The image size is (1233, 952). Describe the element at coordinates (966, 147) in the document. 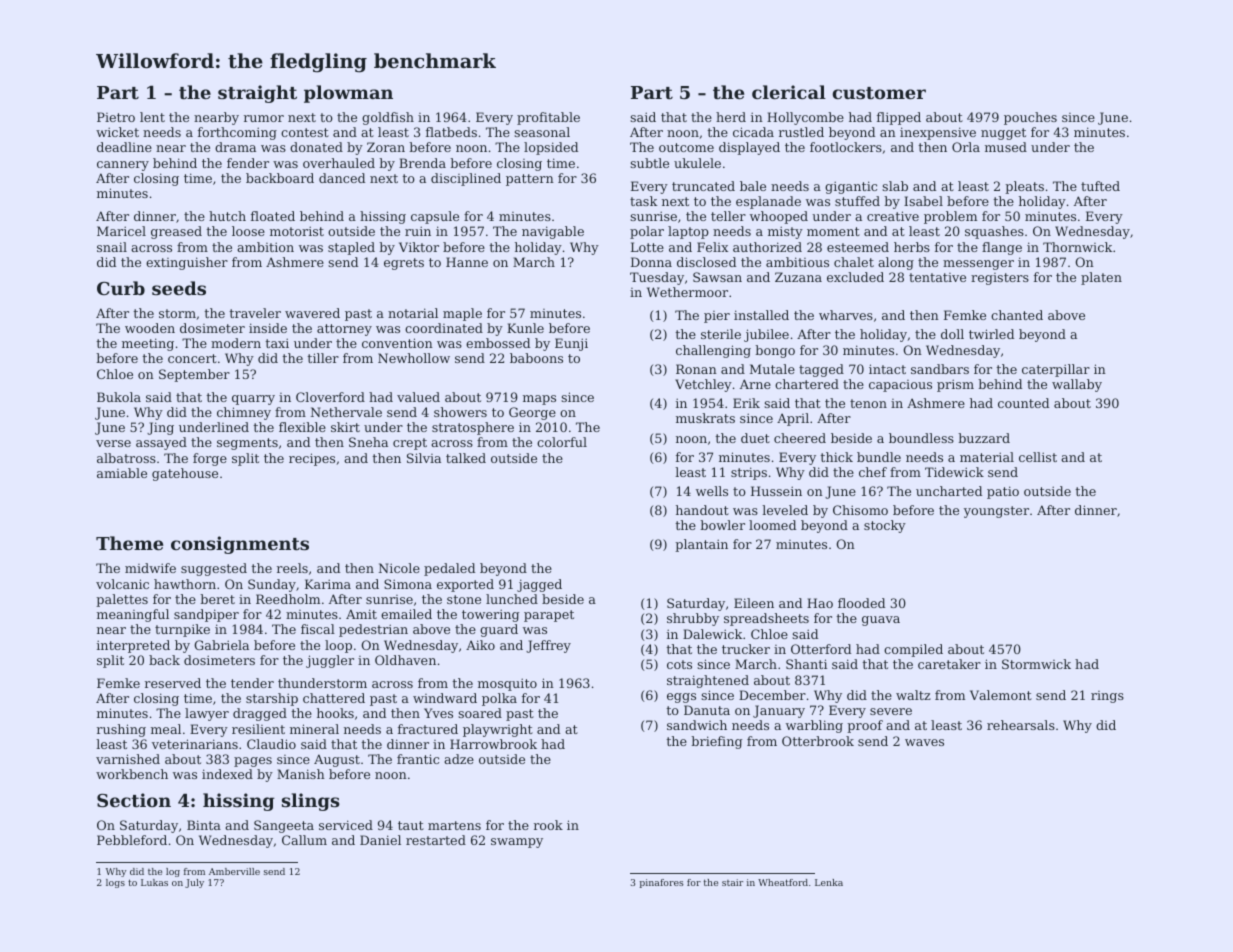

I see `Orla` at that location.
